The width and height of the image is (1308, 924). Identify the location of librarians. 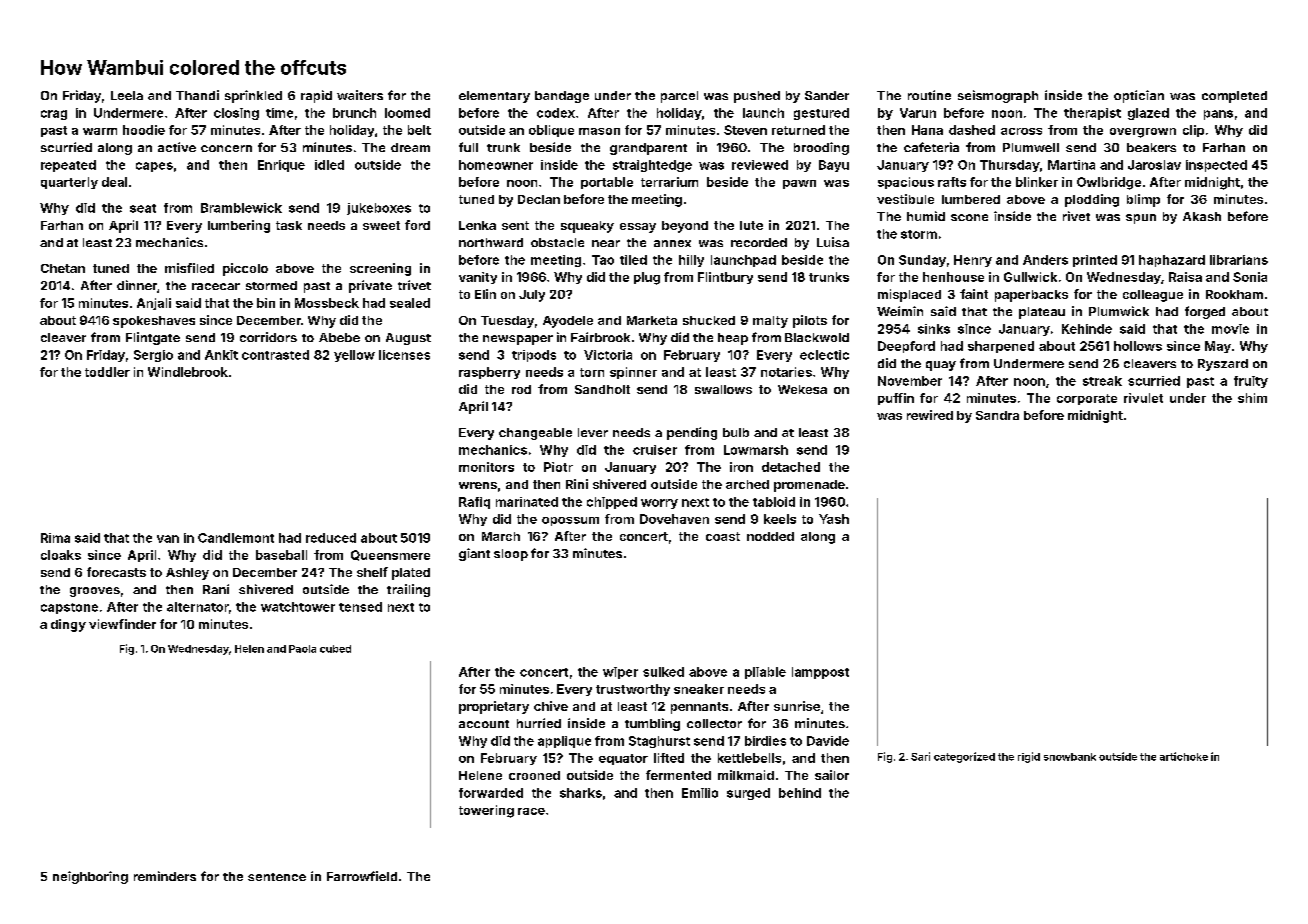
(1239, 260).
